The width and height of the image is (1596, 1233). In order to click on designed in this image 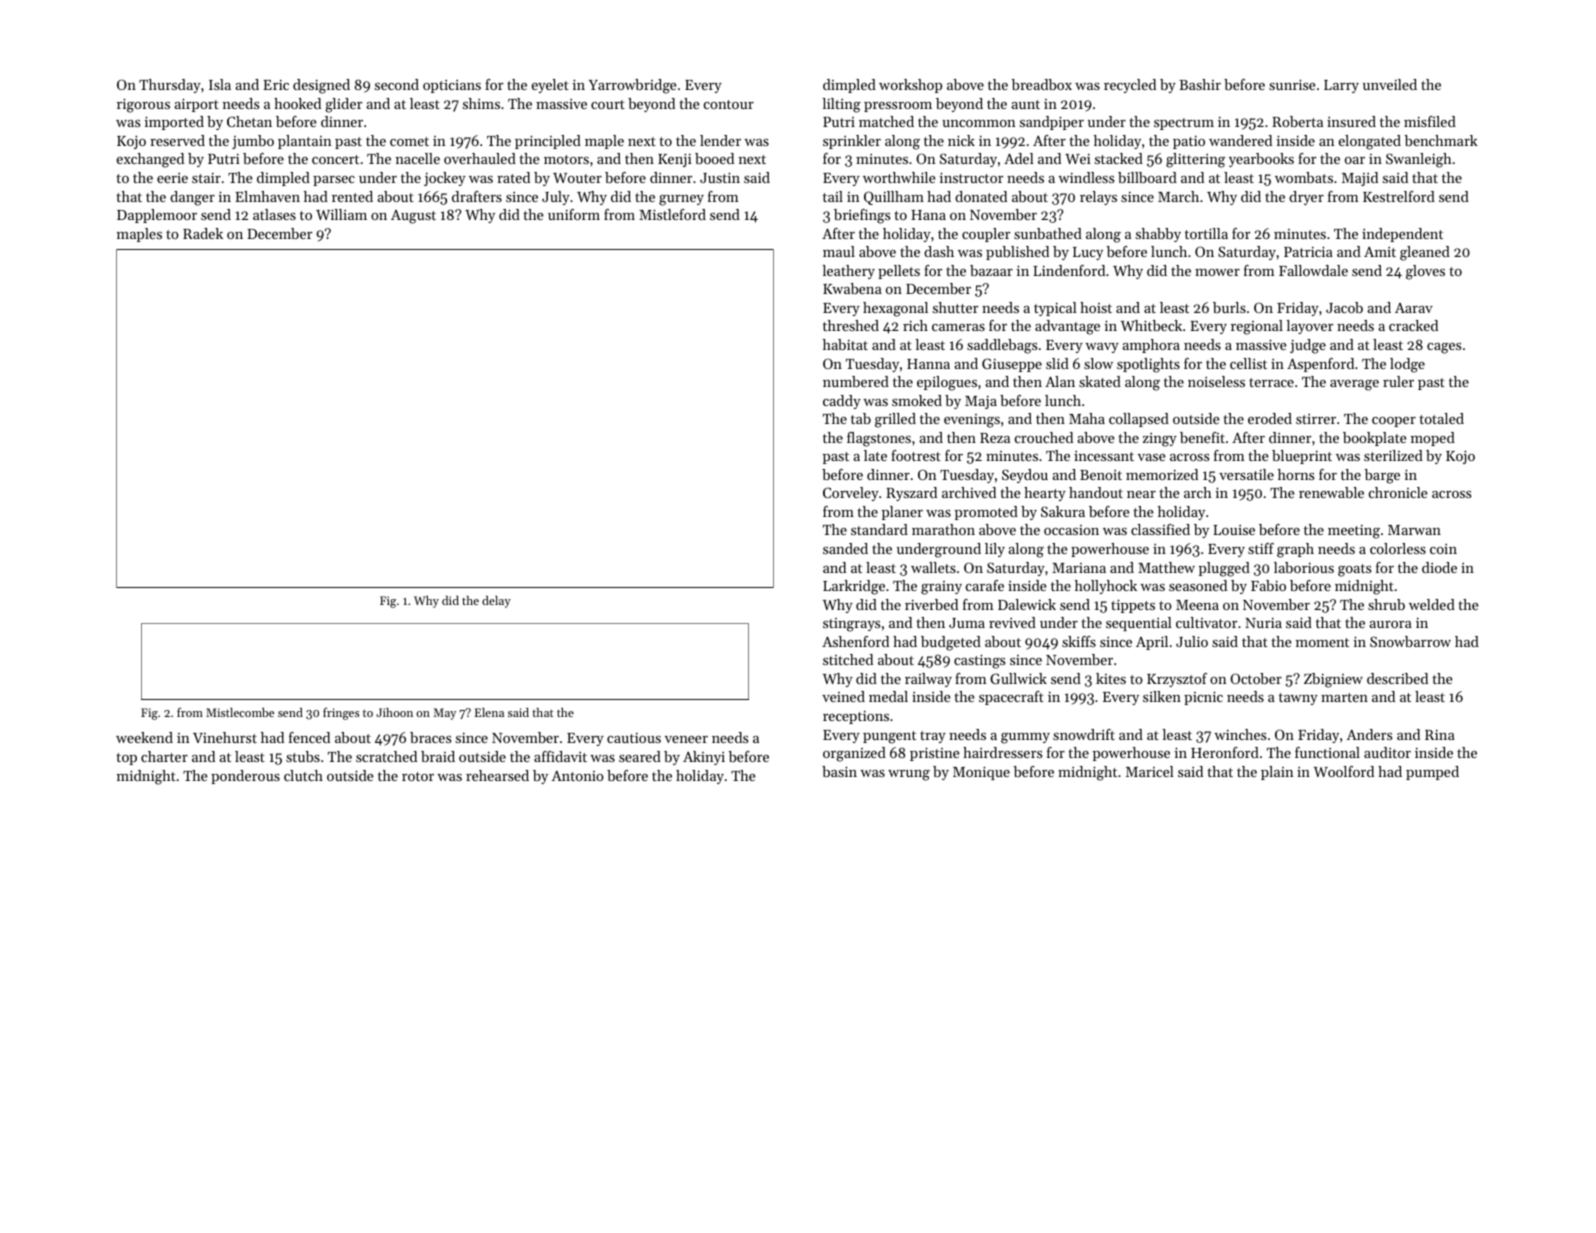, I will do `click(321, 86)`.
